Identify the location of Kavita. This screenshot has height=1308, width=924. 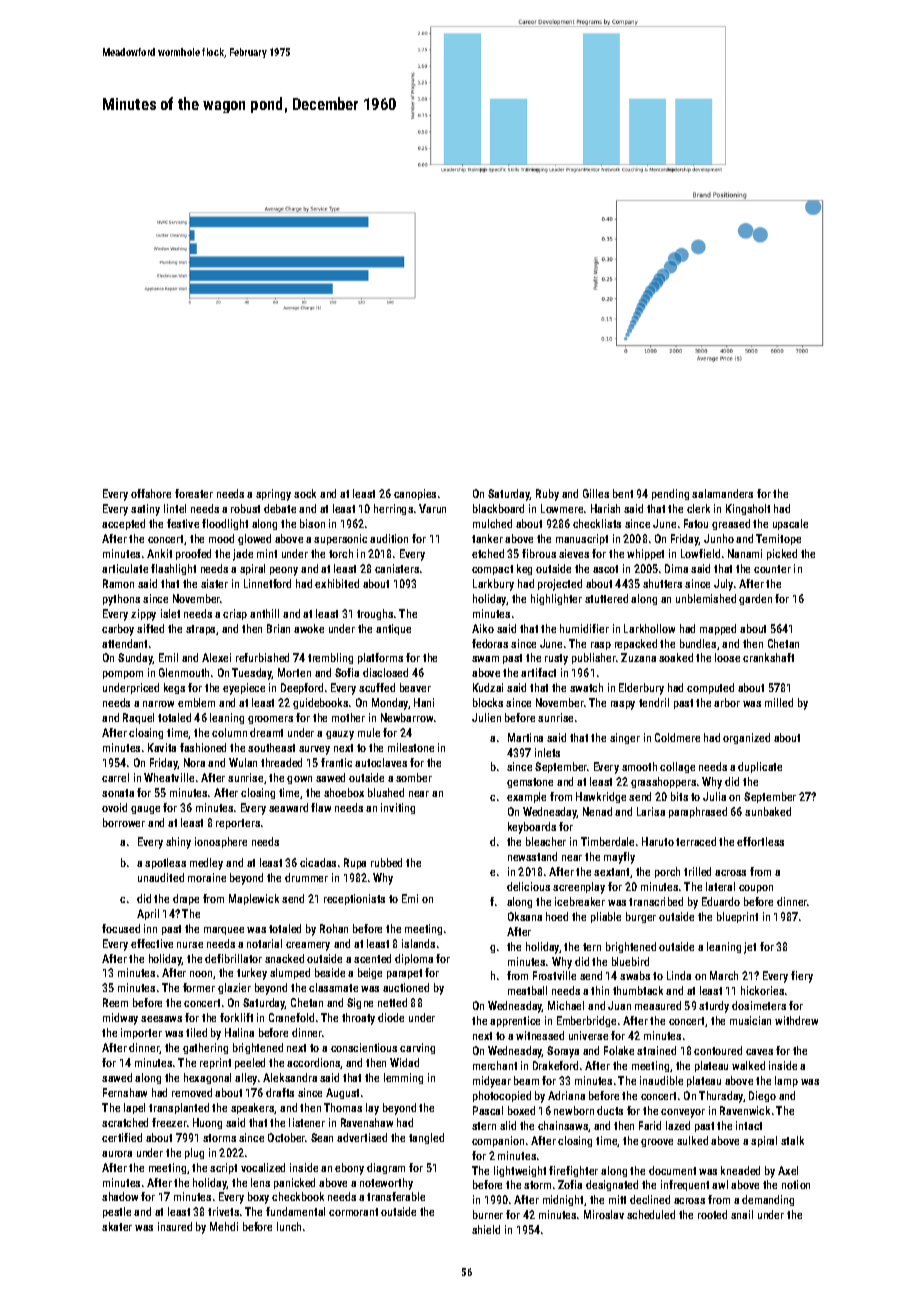
(162, 747).
